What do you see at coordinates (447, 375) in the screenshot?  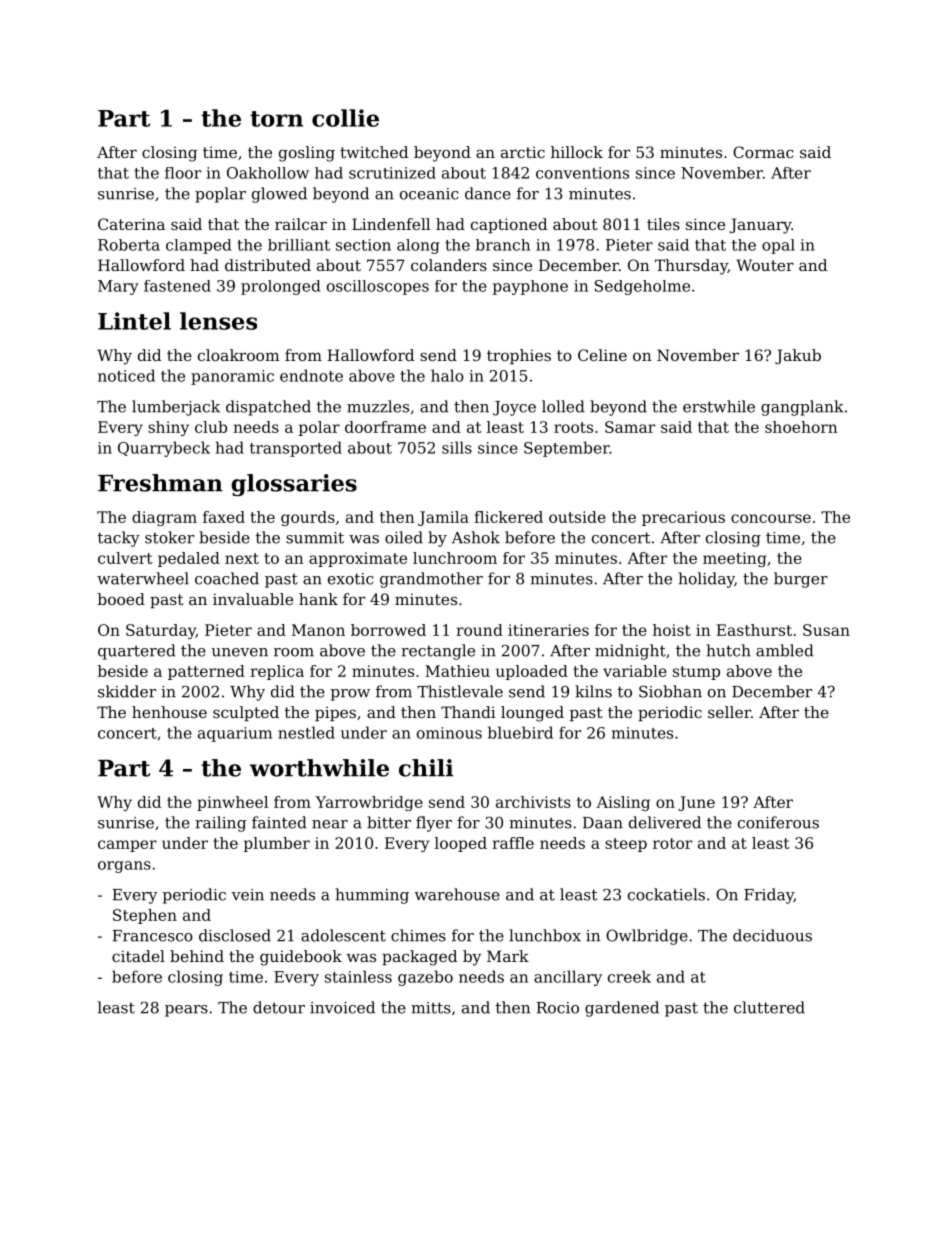 I see `halo` at bounding box center [447, 375].
